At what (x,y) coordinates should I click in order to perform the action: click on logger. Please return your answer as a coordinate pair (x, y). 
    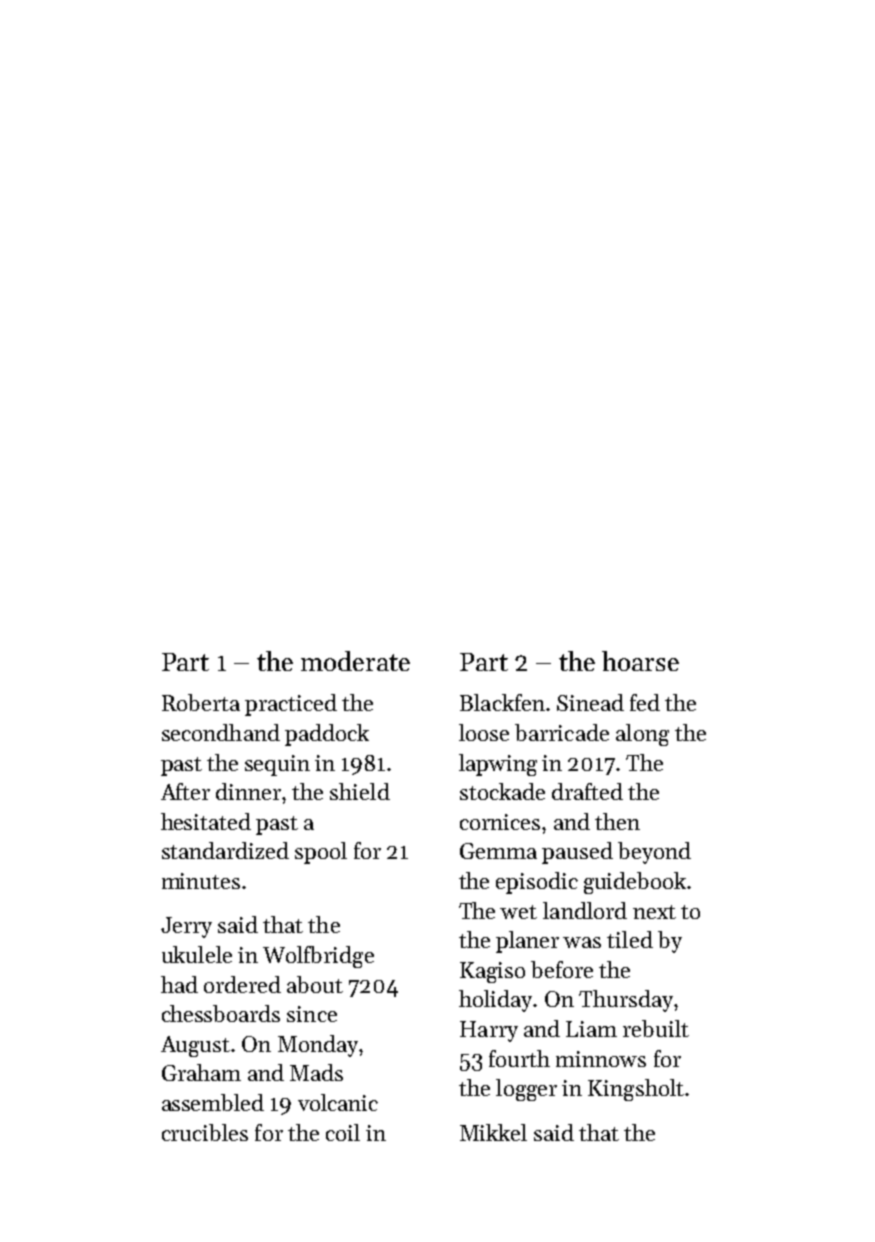
    Looking at the image, I should click on (526, 1090).
